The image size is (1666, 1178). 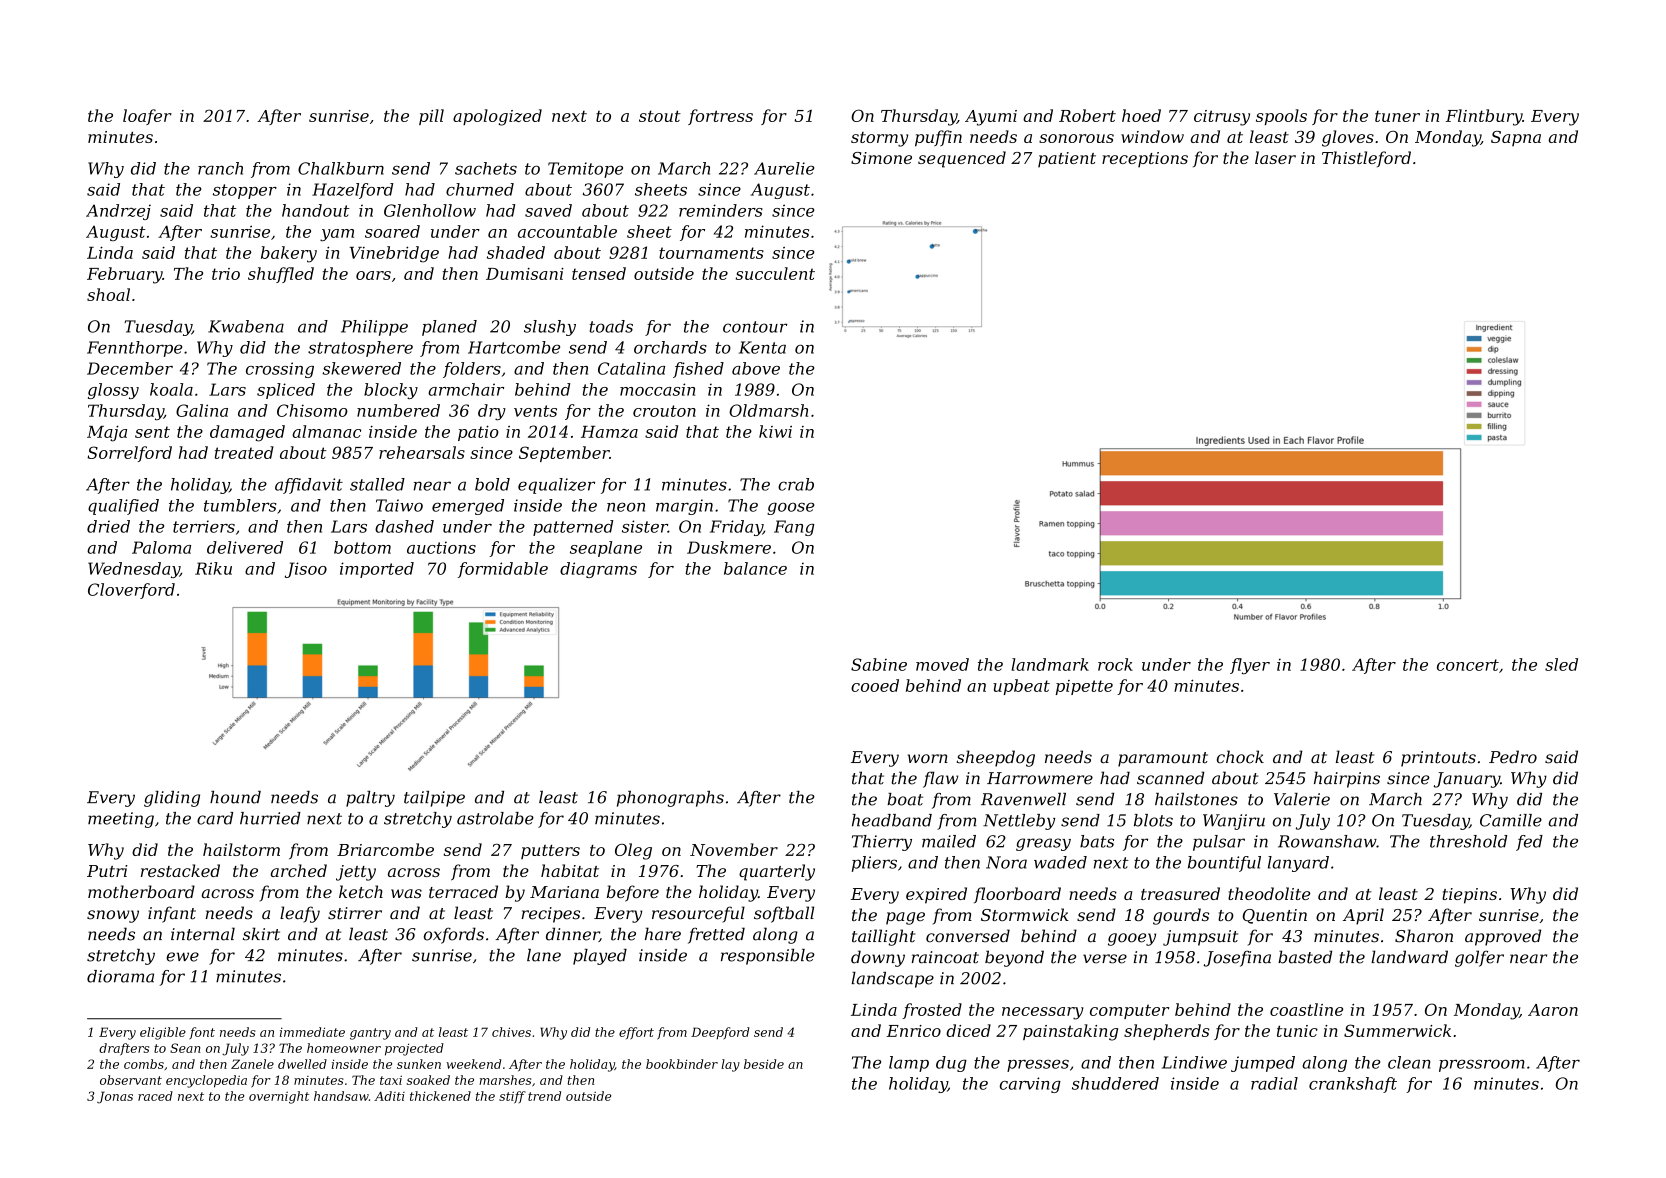 I want to click on clean, so click(x=1409, y=1062).
